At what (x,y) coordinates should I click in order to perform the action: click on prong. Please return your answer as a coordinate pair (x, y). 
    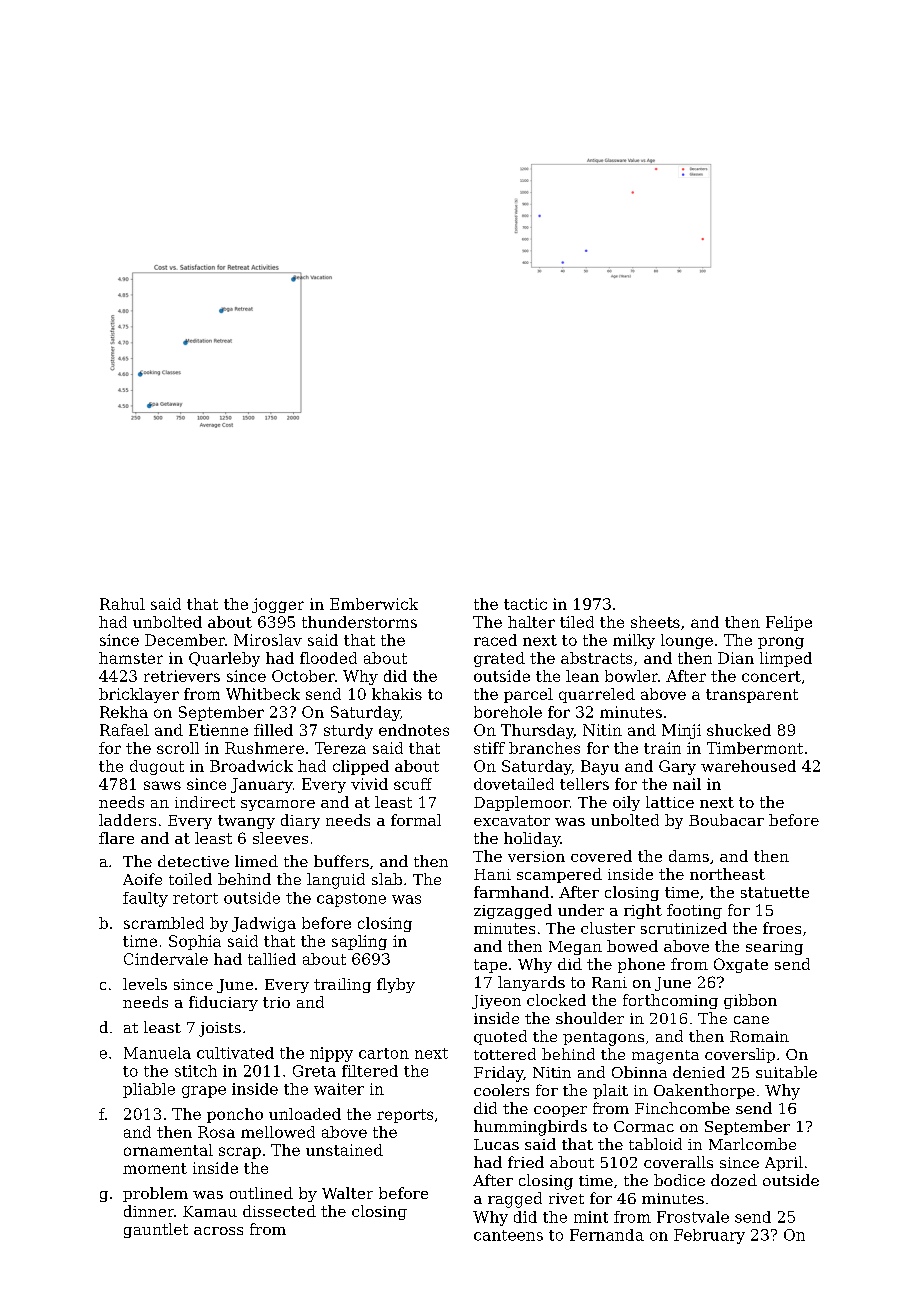
    Looking at the image, I should click on (781, 643).
